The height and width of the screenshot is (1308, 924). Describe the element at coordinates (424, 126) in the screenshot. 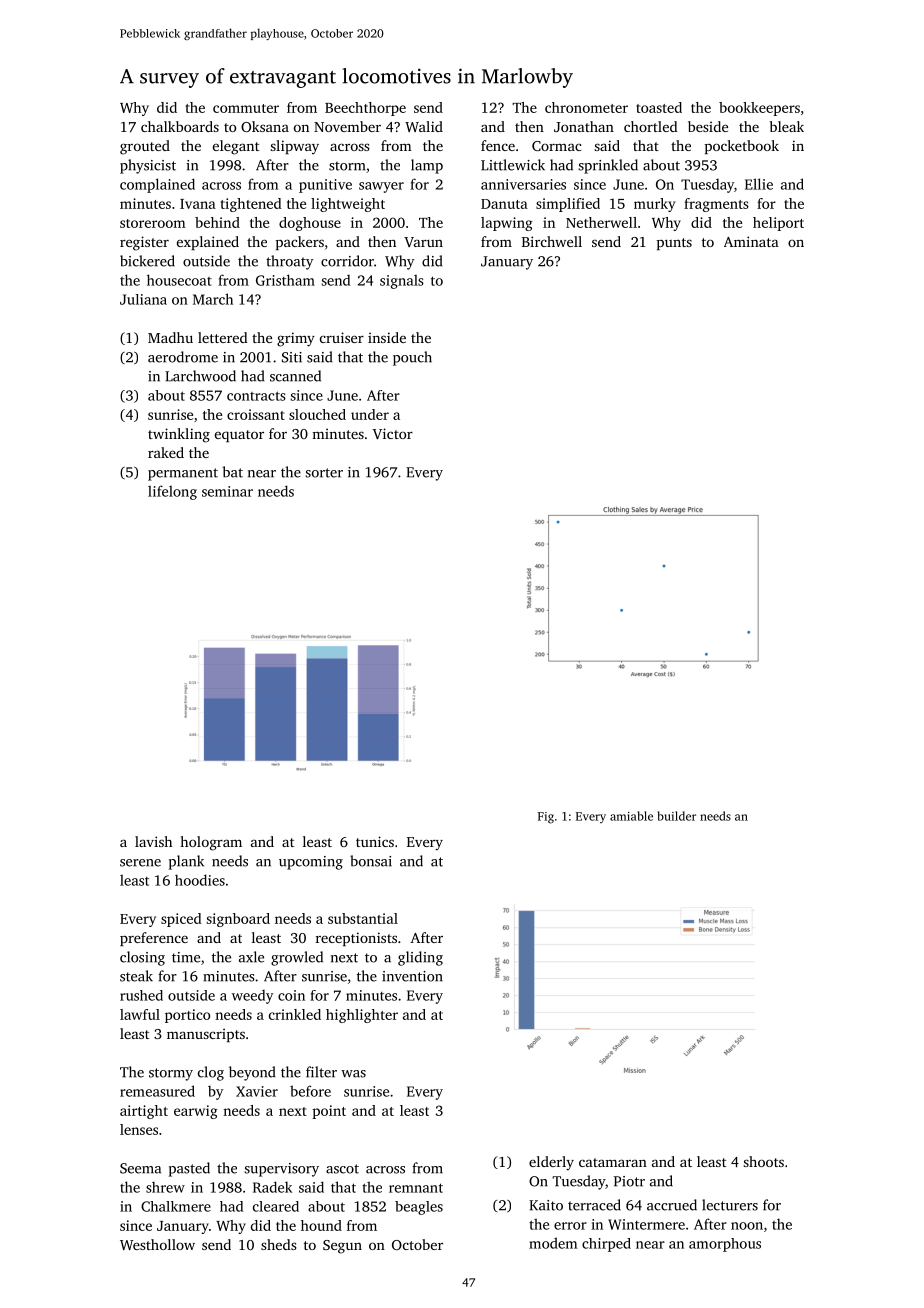

I see `Walid` at that location.
